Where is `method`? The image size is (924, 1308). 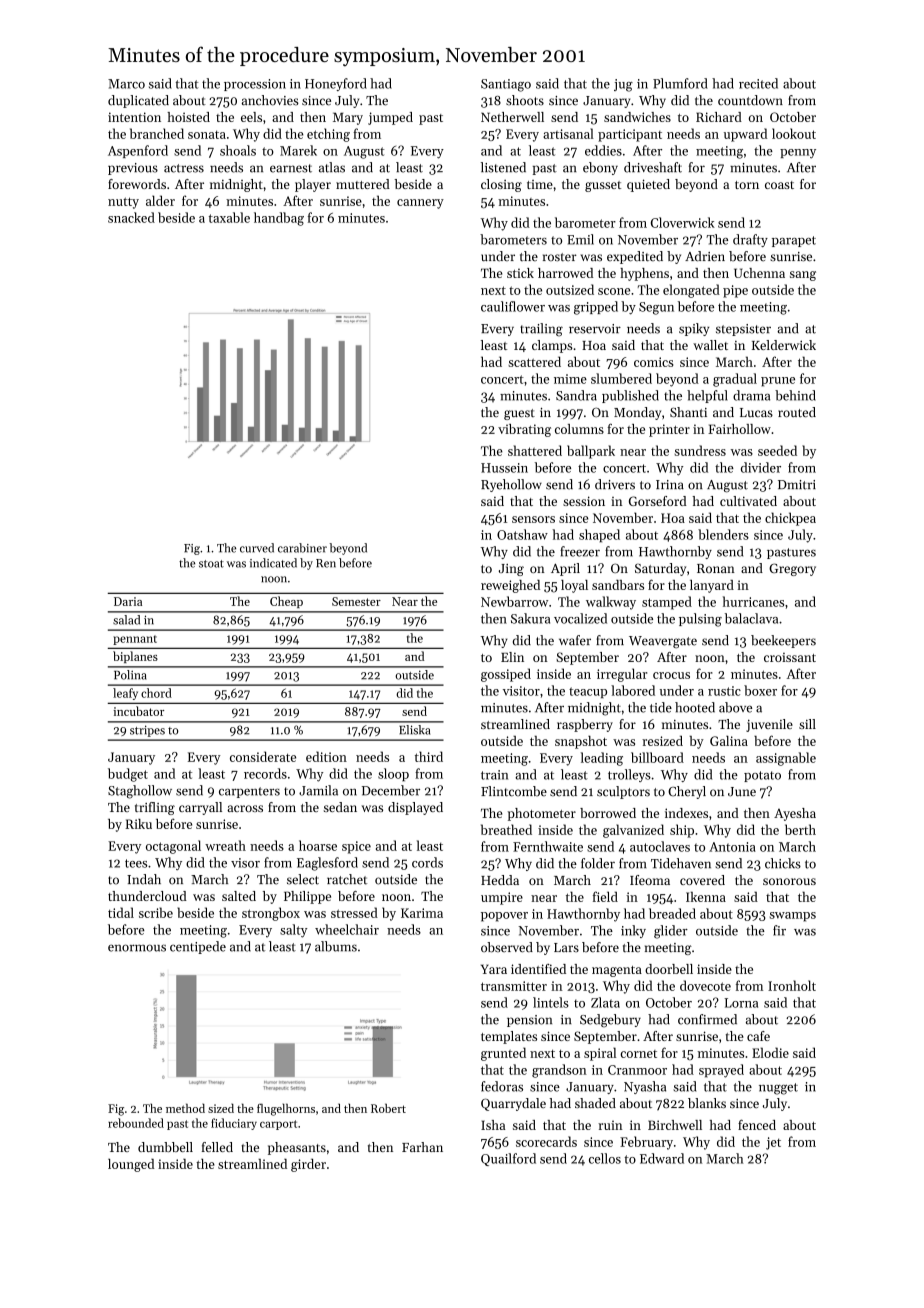 method is located at coordinates (185, 1108).
